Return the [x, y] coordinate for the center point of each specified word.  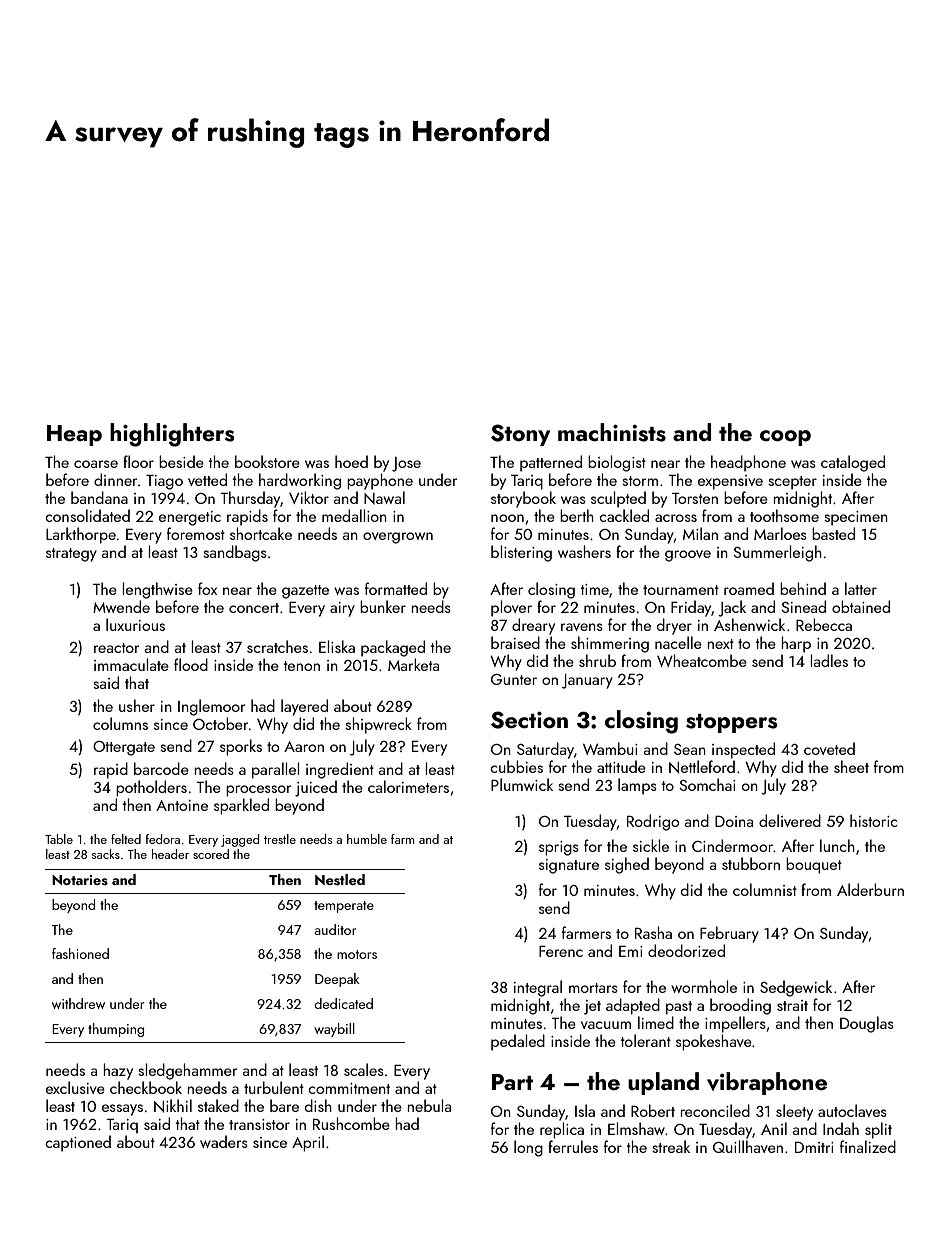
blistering [521, 553]
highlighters [172, 435]
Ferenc [561, 951]
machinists [612, 432]
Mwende [121, 606]
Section [529, 720]
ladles [829, 660]
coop [785, 438]
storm [640, 481]
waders [224, 1141]
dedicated [343, 1003]
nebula [429, 1105]
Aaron [304, 746]
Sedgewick [796, 988]
